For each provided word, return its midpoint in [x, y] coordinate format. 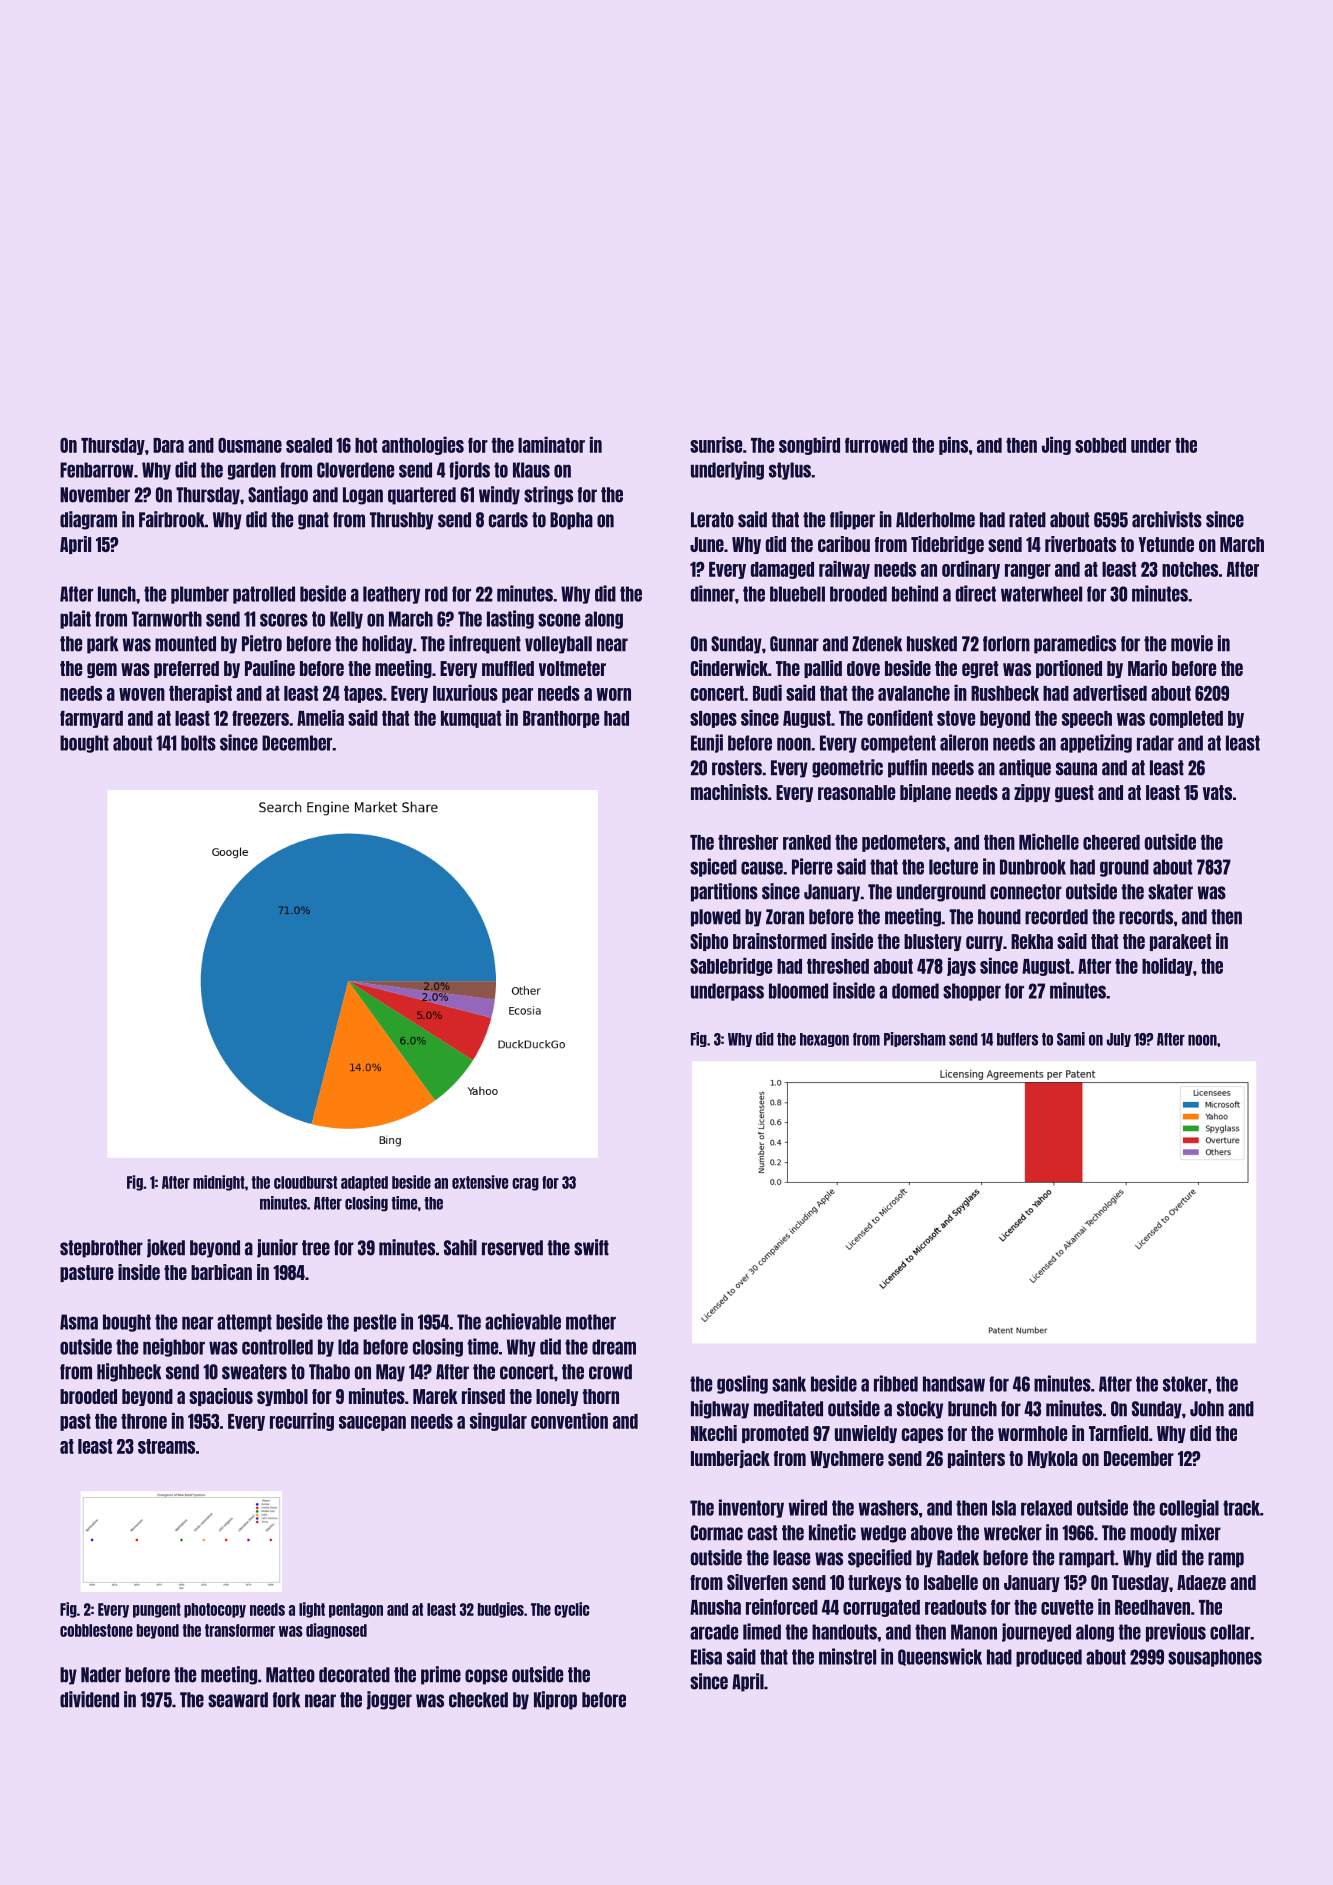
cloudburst [305, 1182]
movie [1192, 643]
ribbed [896, 1383]
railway [844, 569]
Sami [1071, 1039]
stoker [1185, 1384]
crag [525, 1184]
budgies [501, 1610]
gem [102, 670]
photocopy [215, 1610]
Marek [435, 1396]
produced [1049, 1658]
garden [252, 471]
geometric [847, 768]
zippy [1032, 793]
